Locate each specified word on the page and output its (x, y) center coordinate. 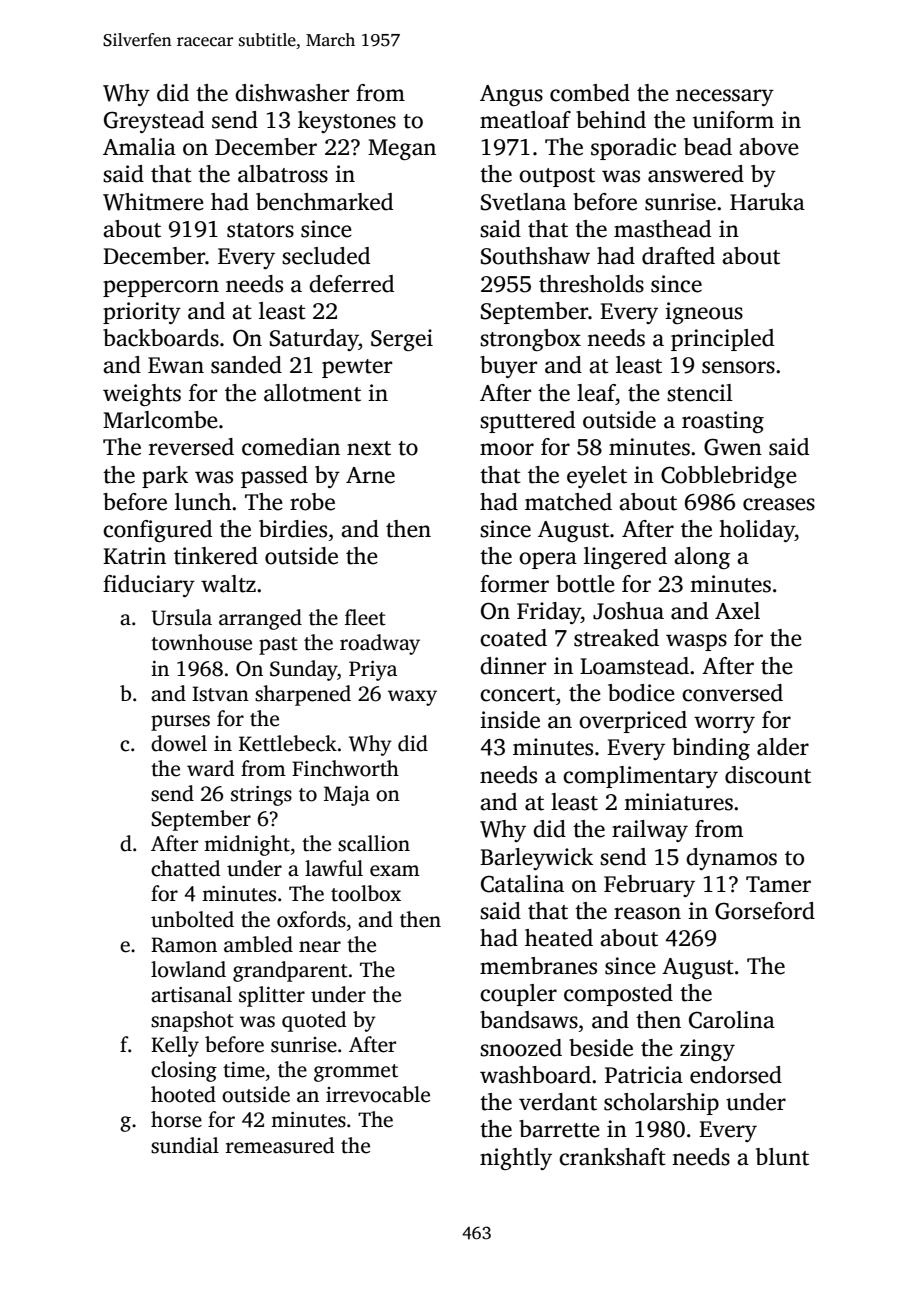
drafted (678, 256)
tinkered (216, 556)
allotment (312, 393)
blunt (782, 1157)
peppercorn (161, 288)
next (369, 448)
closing (184, 1071)
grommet (356, 1073)
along (702, 558)
